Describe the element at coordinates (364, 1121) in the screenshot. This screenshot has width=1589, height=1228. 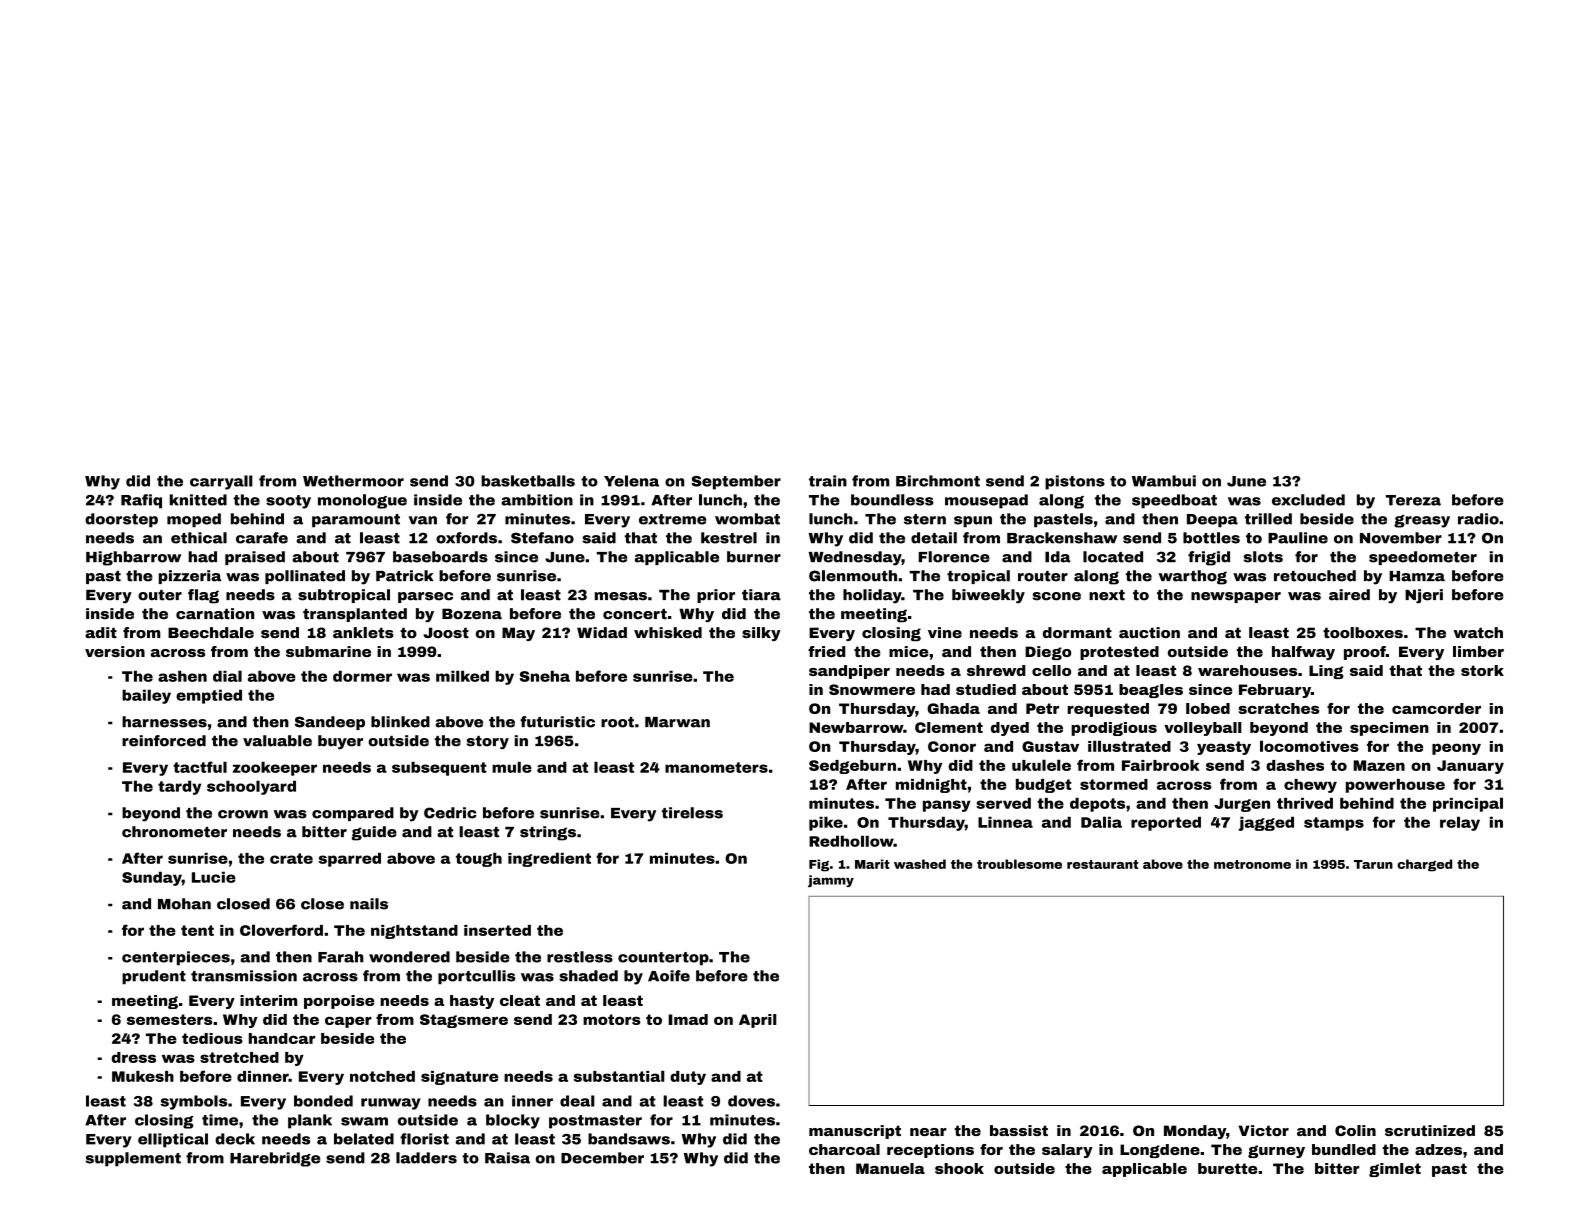
I see `swam` at that location.
